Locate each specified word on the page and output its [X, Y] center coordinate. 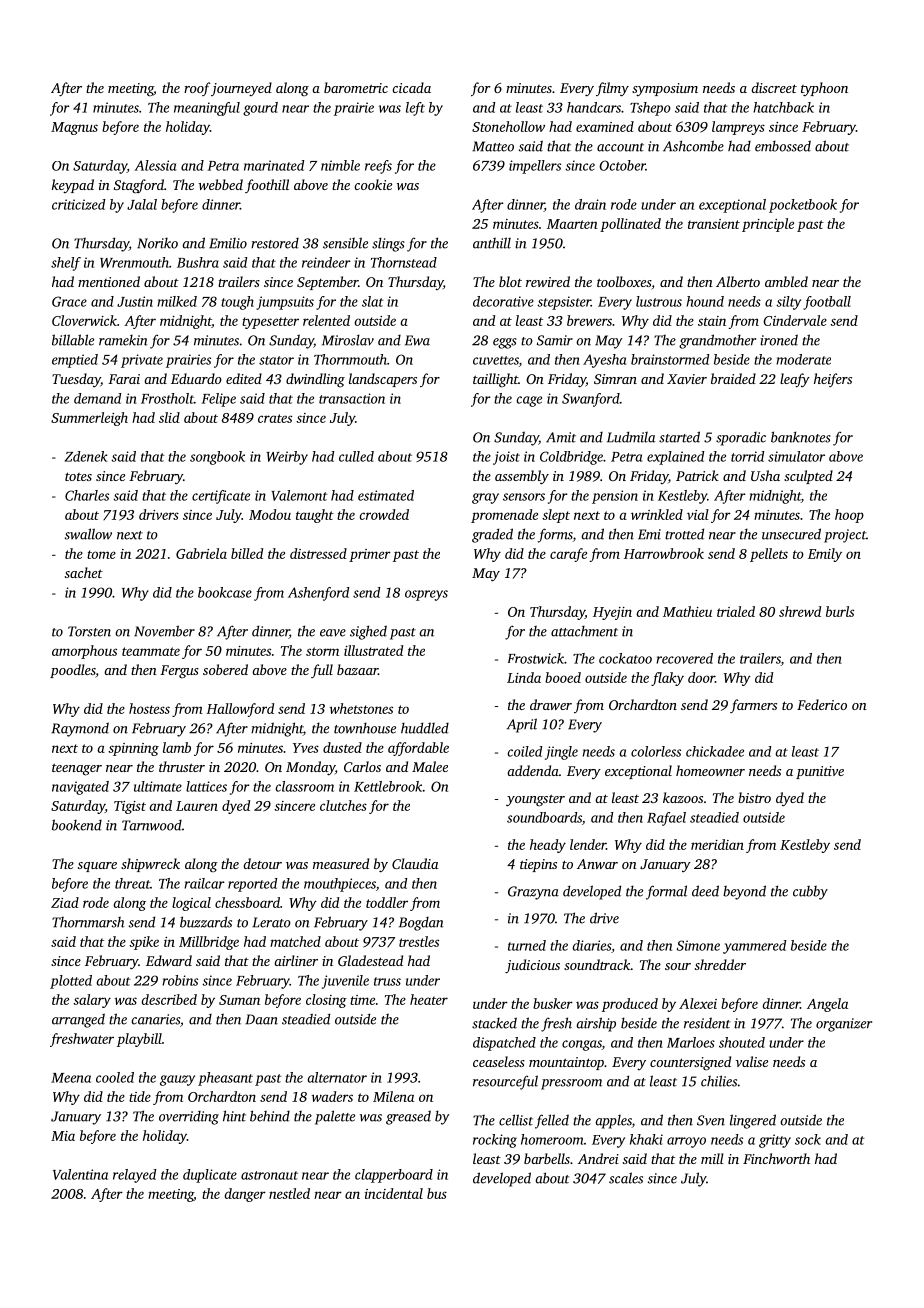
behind [270, 1116]
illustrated [373, 650]
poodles [72, 671]
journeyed [241, 89]
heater [429, 999]
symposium [665, 89]
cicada [411, 87]
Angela [827, 1005]
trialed [736, 611]
